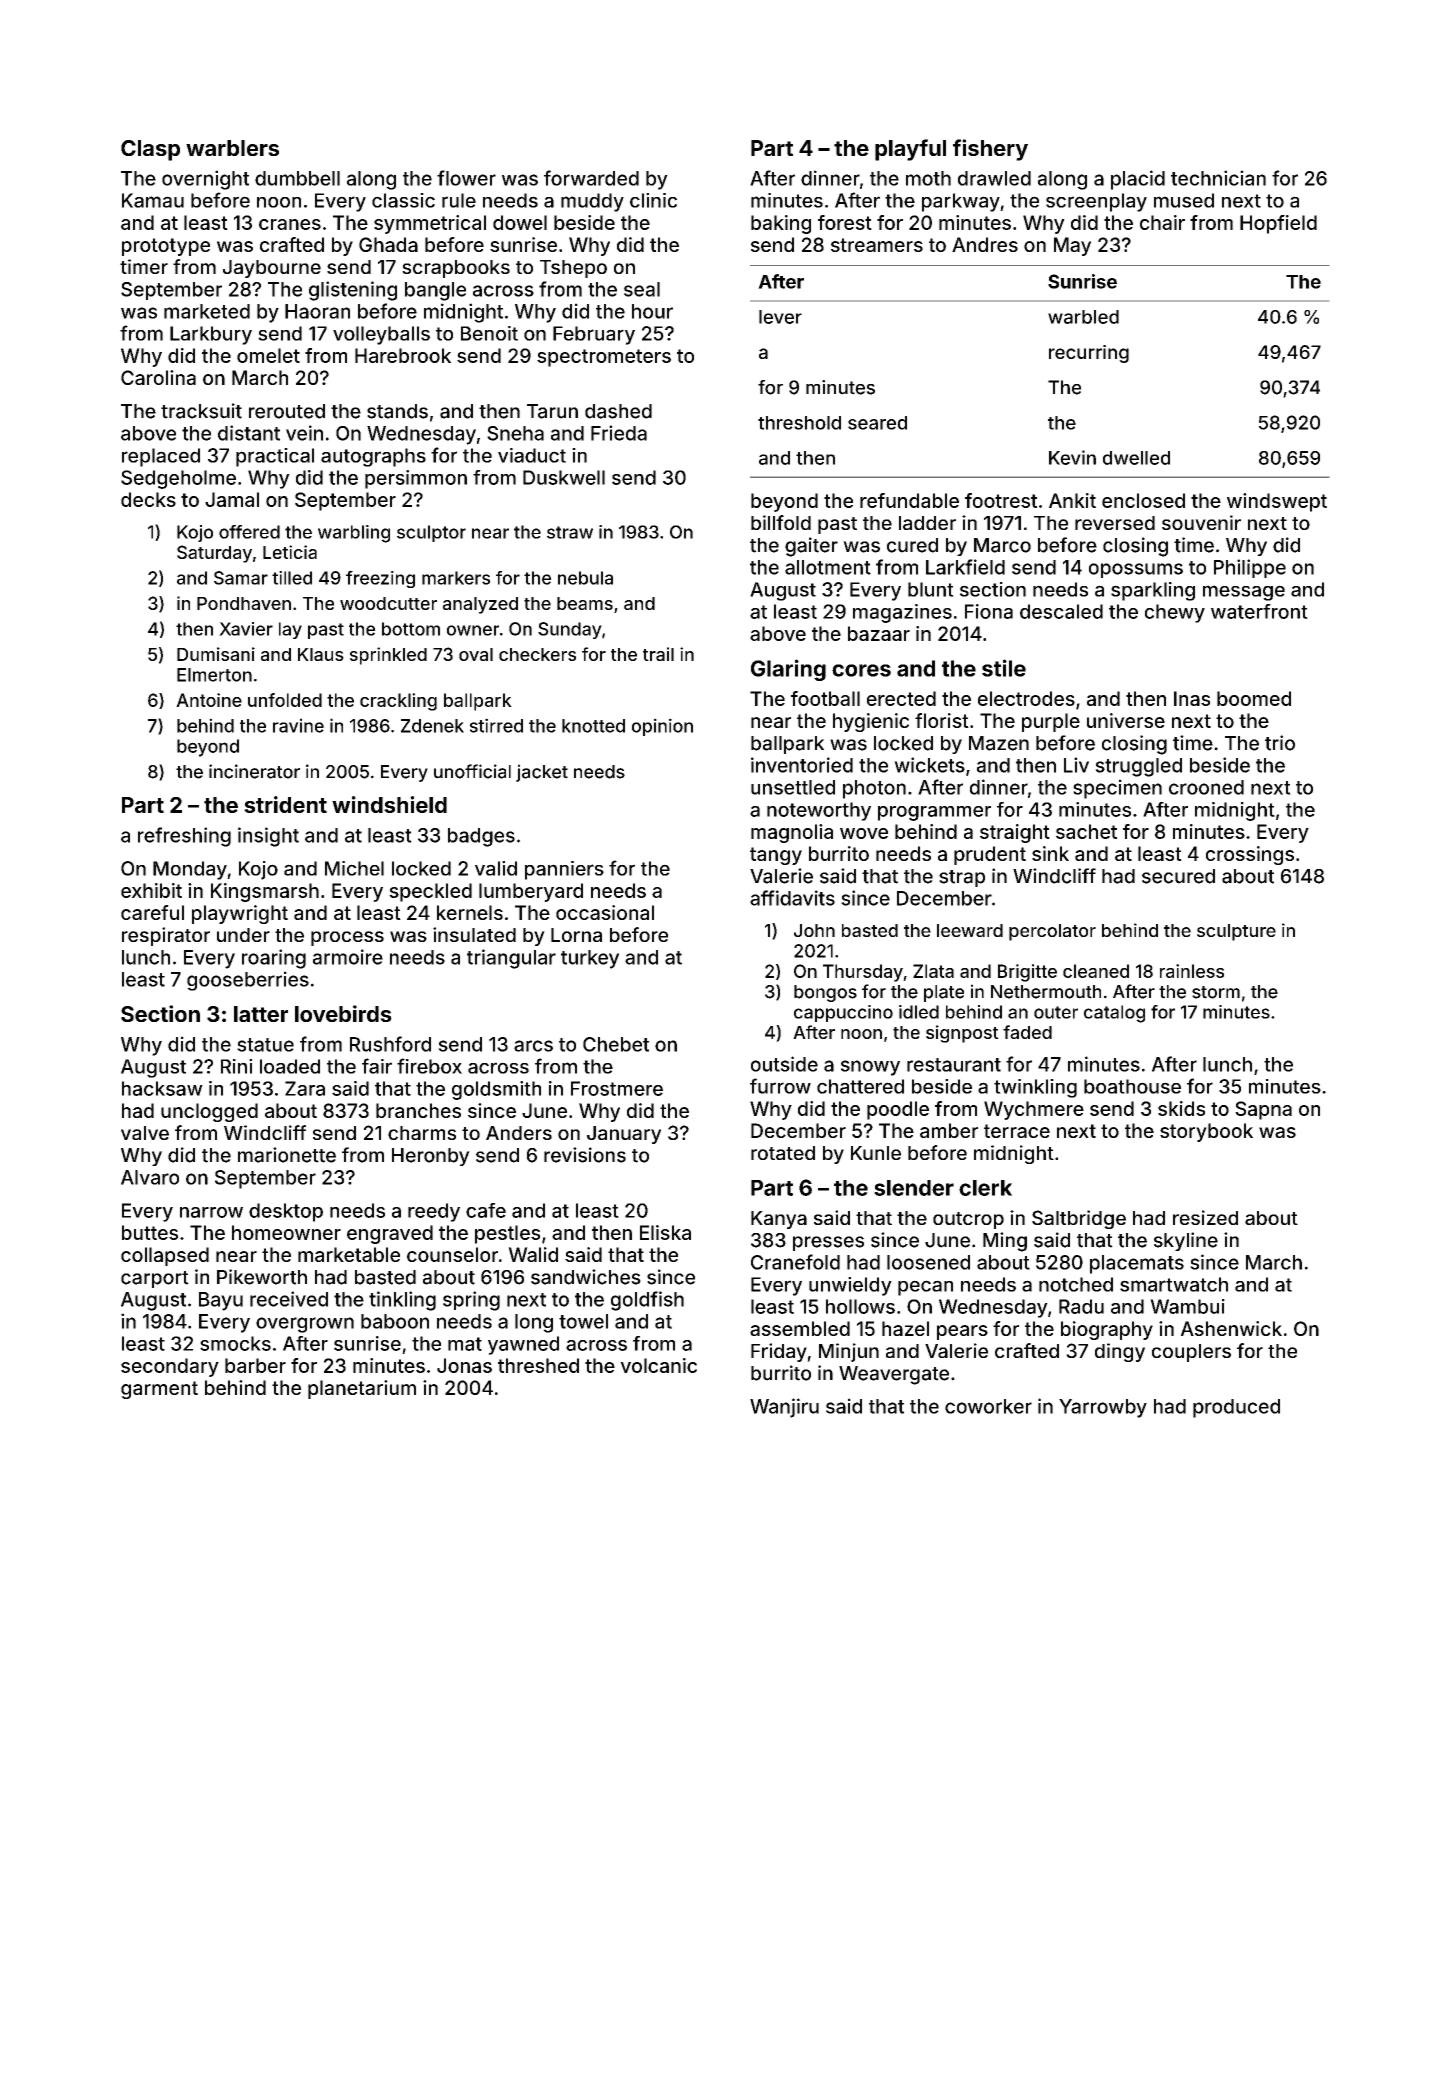 Image resolution: width=1450 pixels, height=2100 pixels. I want to click on magnolia, so click(792, 833).
